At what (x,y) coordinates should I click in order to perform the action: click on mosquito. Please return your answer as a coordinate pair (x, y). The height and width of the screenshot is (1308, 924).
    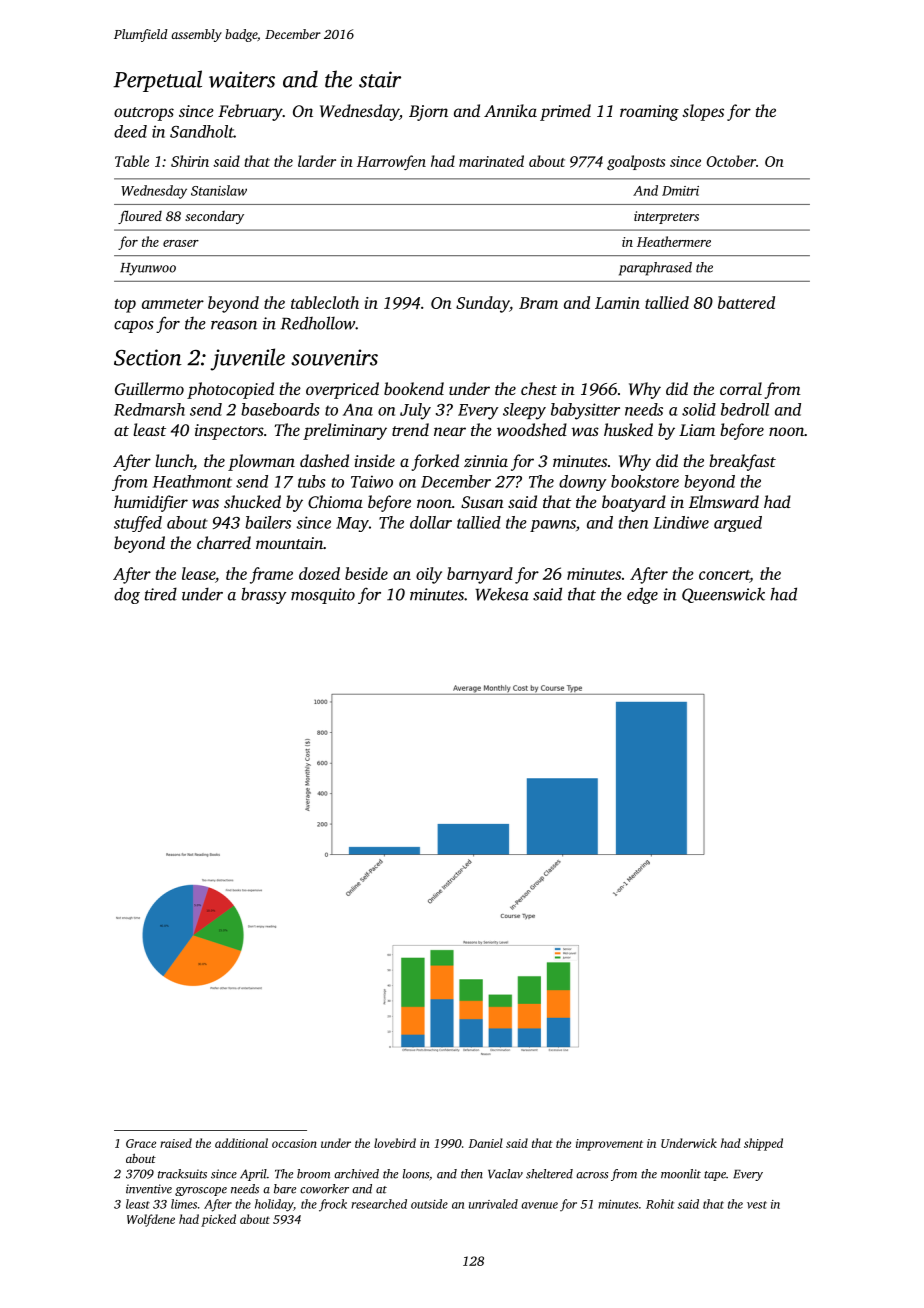
    Looking at the image, I should click on (323, 596).
